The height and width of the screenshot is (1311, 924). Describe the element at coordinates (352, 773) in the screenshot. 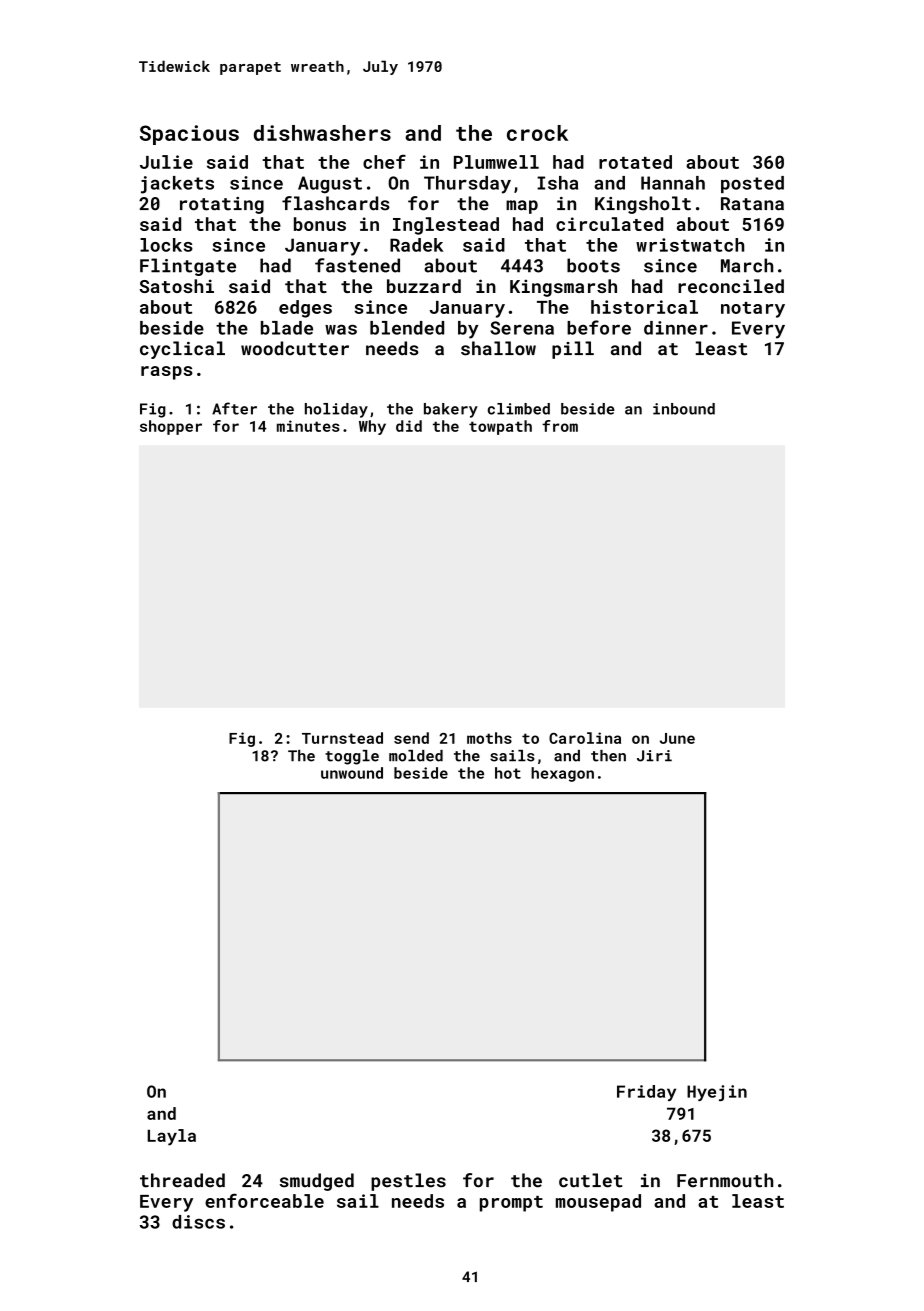

I see `unwound` at that location.
